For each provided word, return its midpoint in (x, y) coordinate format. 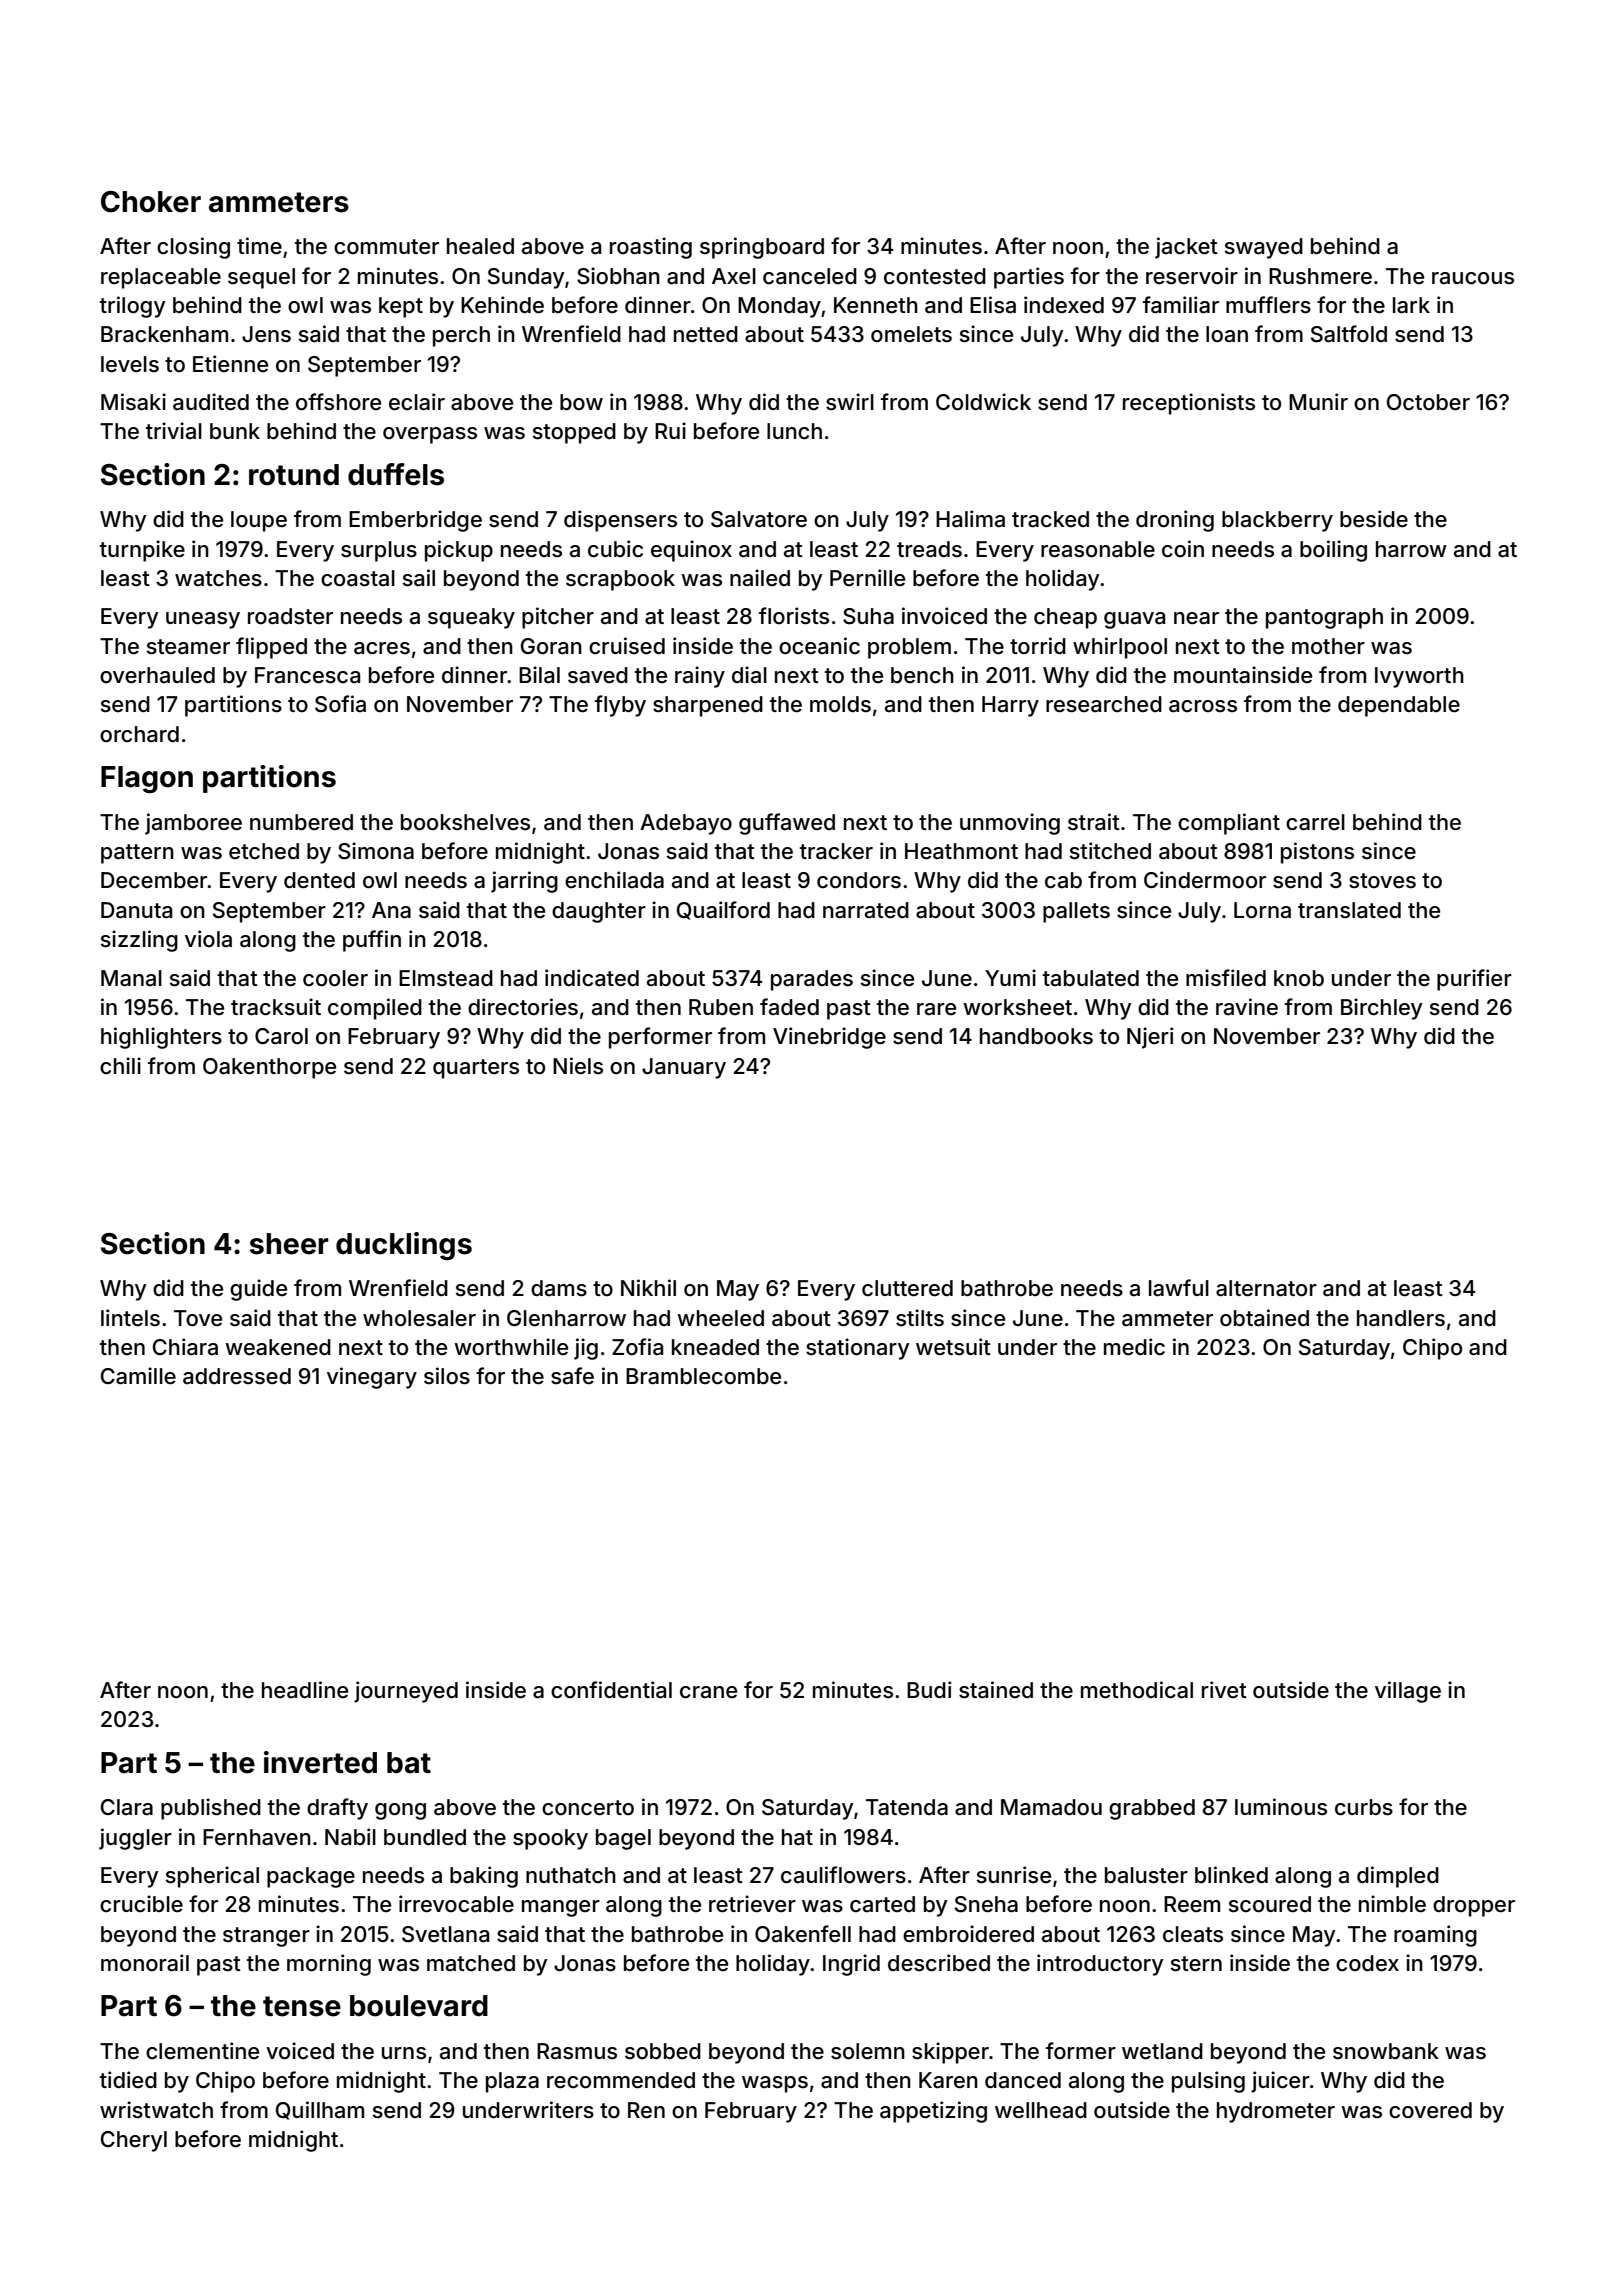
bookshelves (465, 822)
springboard (762, 248)
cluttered (907, 1288)
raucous (1473, 278)
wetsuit (953, 1347)
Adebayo (686, 824)
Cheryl (134, 2141)
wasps (775, 2084)
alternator (1266, 1288)
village (1408, 1692)
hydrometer (1276, 2112)
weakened (278, 1347)
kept (401, 307)
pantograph (1324, 618)
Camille (138, 1376)
